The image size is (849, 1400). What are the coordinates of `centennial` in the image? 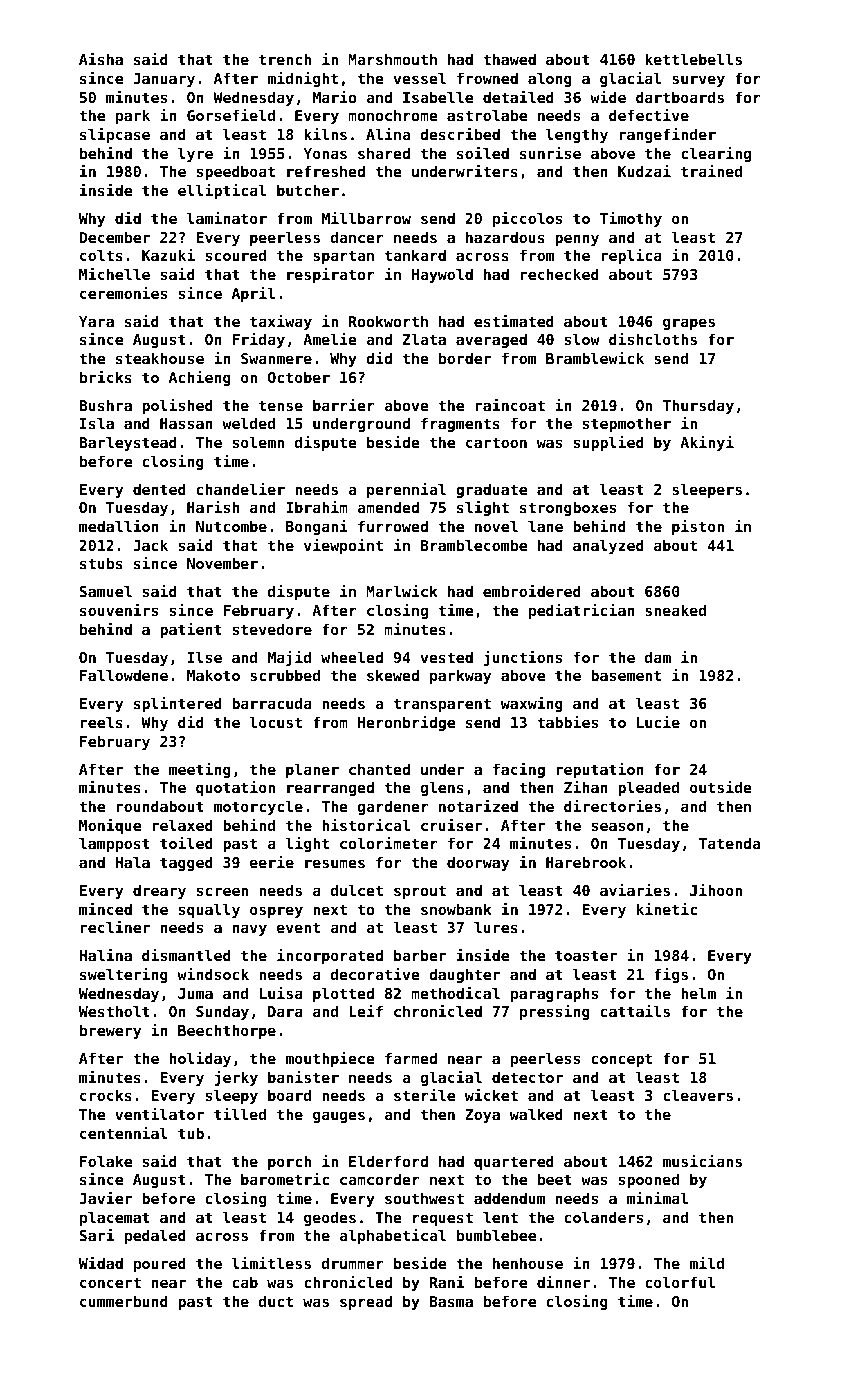 It's located at (124, 1133).
